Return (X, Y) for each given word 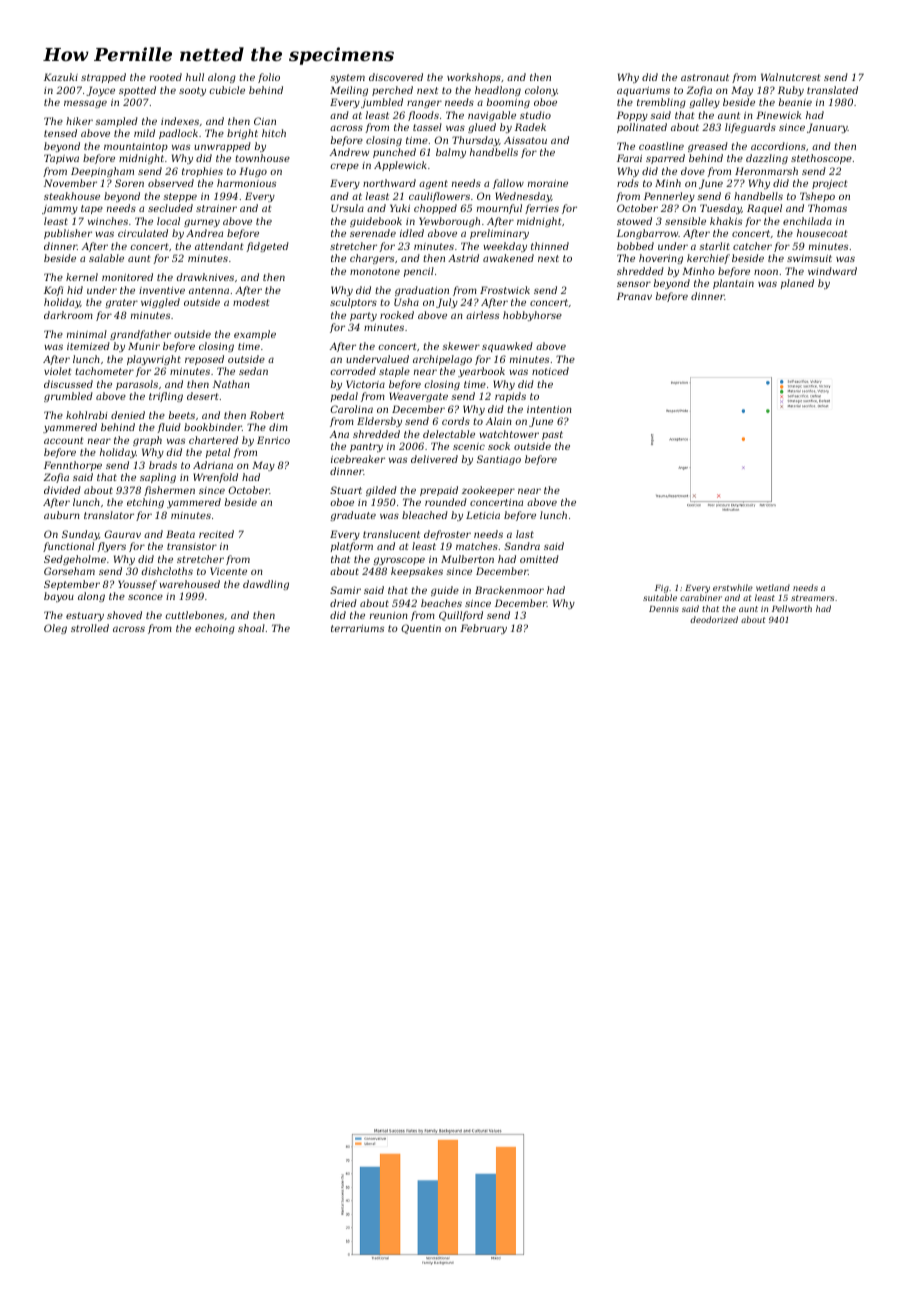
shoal (251, 628)
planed (797, 284)
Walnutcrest (790, 77)
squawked (507, 347)
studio (535, 115)
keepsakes (417, 572)
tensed (60, 133)
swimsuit (809, 258)
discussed (68, 384)
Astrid (463, 258)
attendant (219, 246)
